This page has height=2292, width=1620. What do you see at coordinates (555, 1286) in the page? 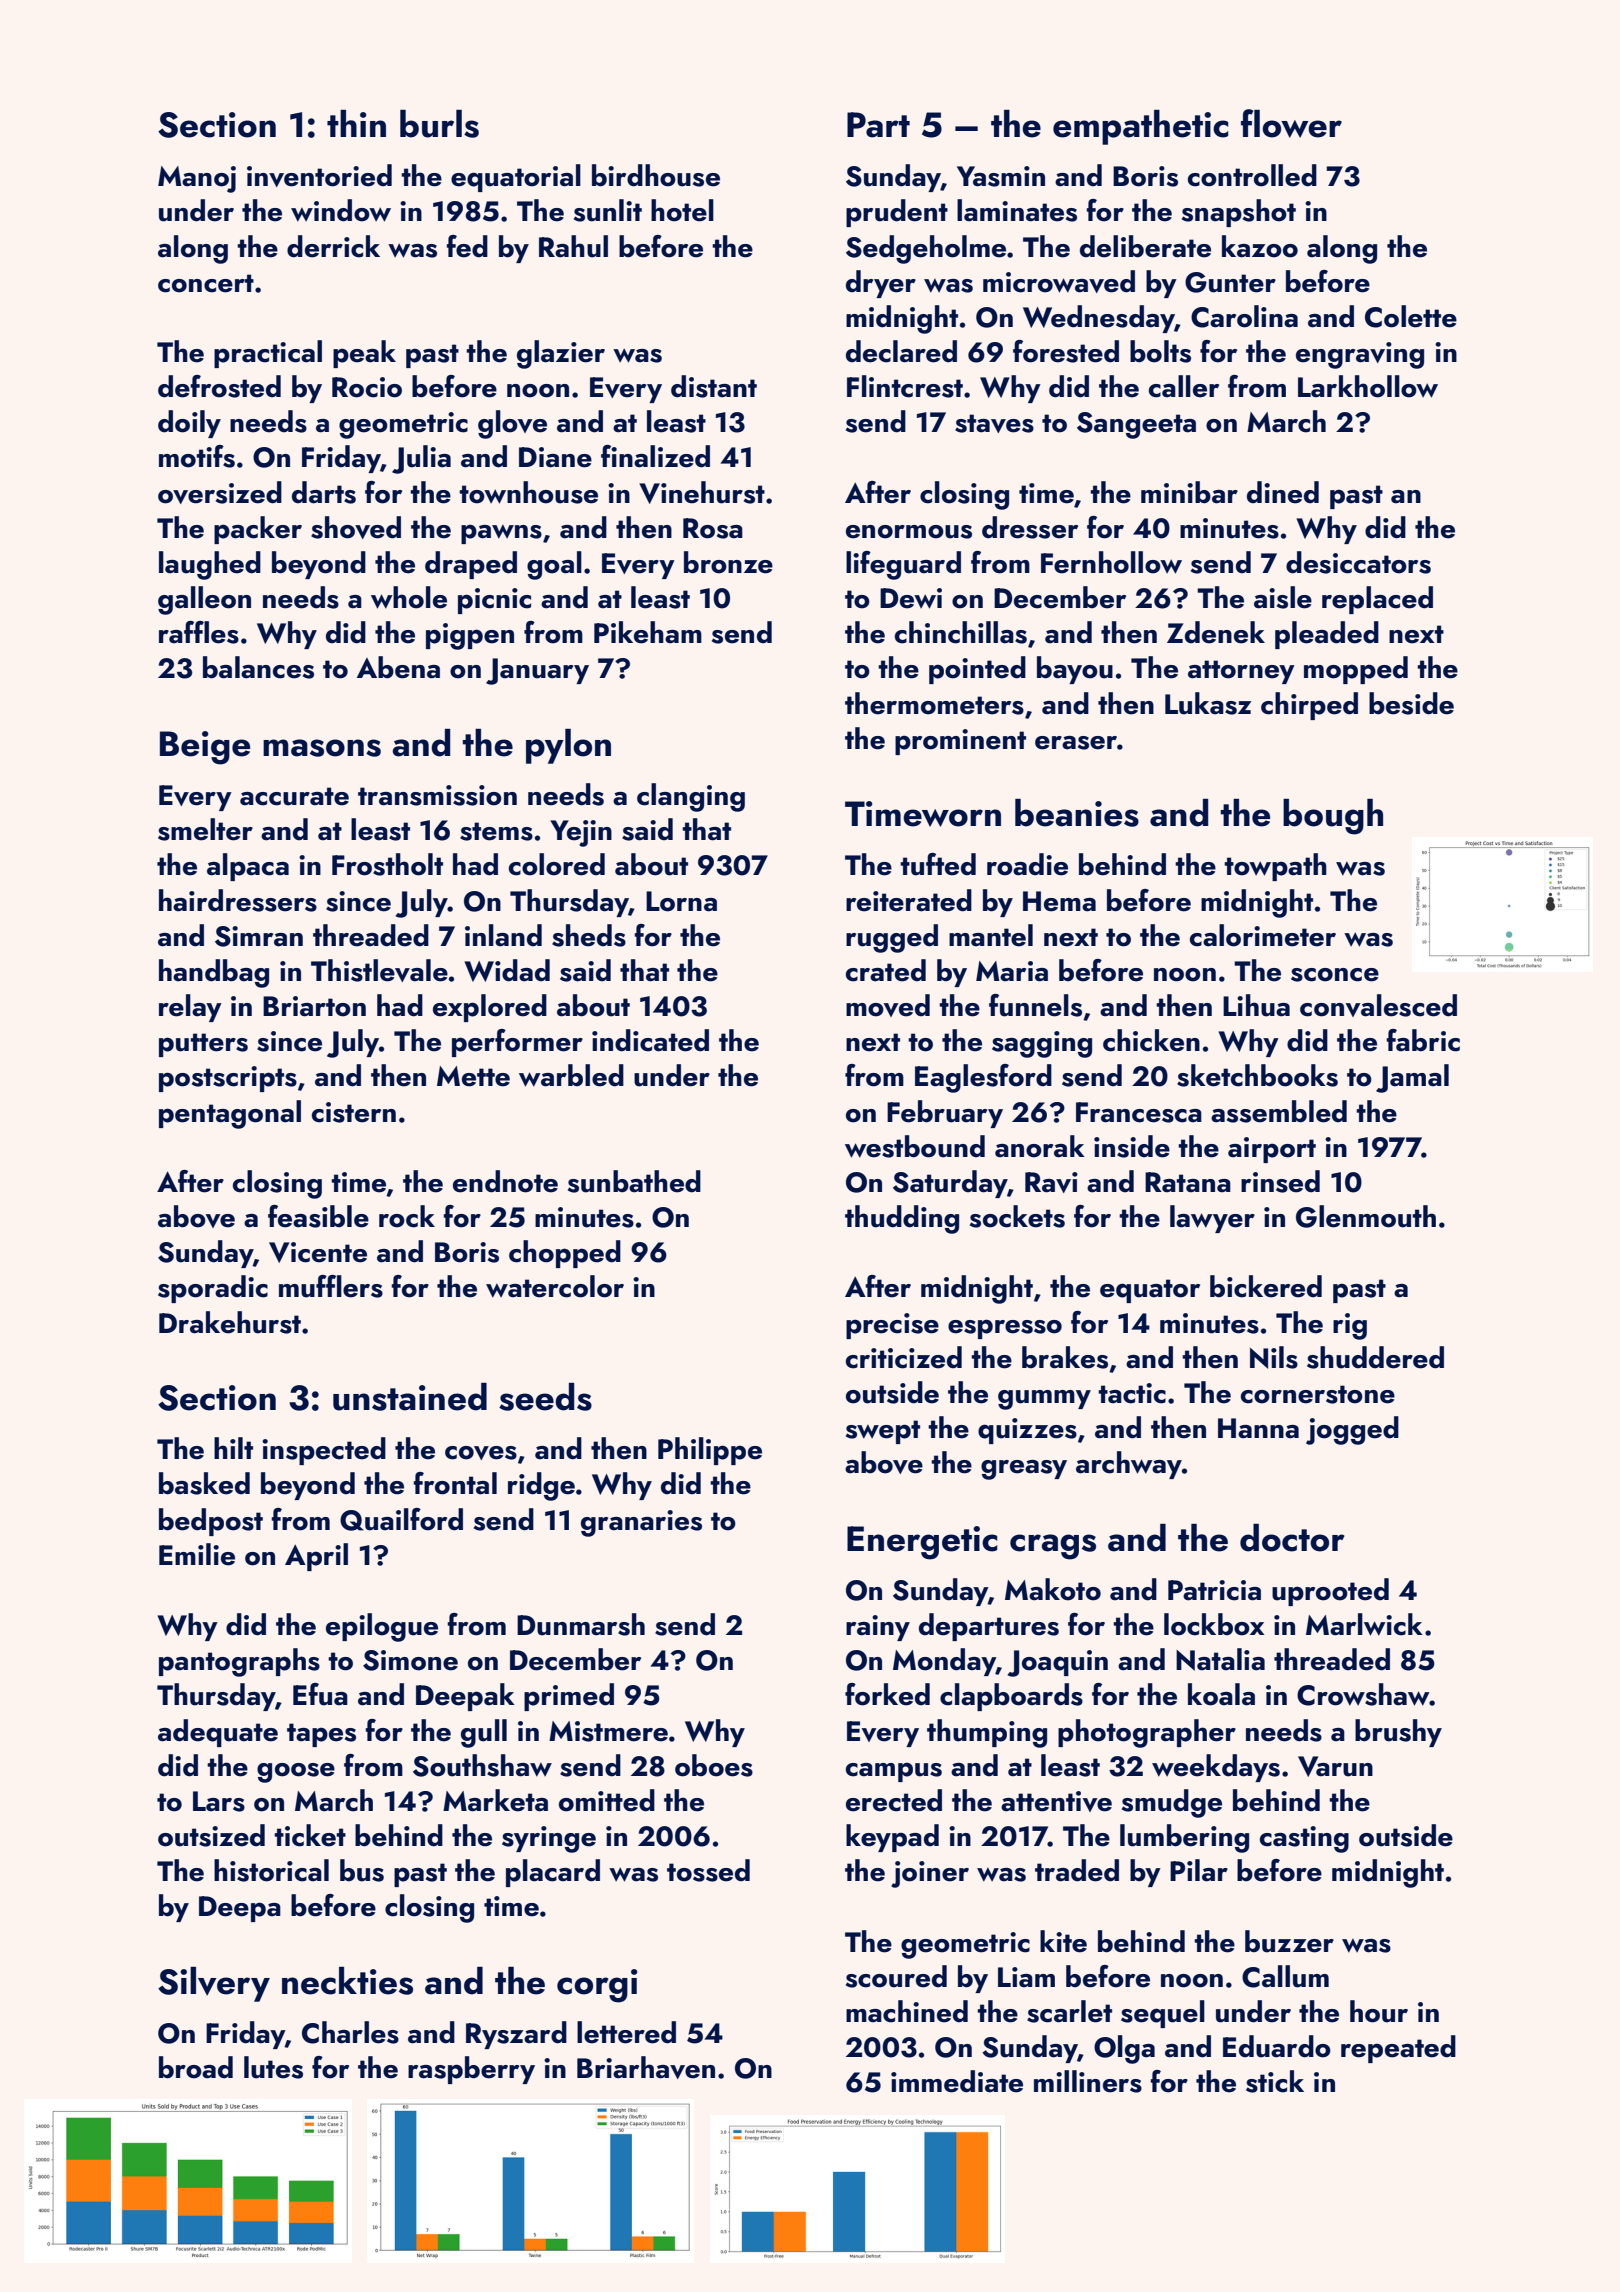
I see `watercolor` at bounding box center [555, 1286].
